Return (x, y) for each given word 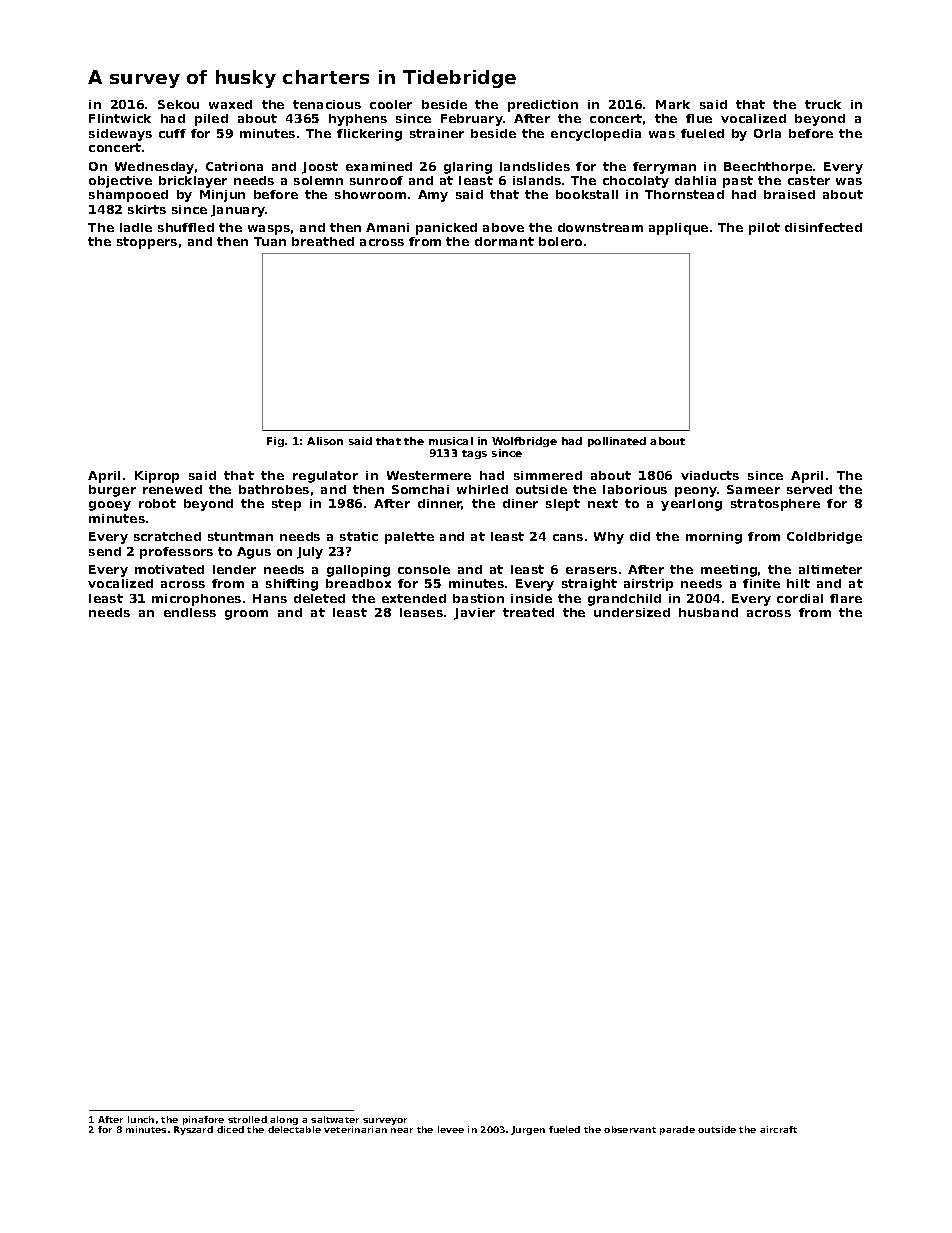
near (402, 1130)
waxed (230, 104)
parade (677, 1130)
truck (823, 104)
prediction (543, 106)
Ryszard (193, 1130)
